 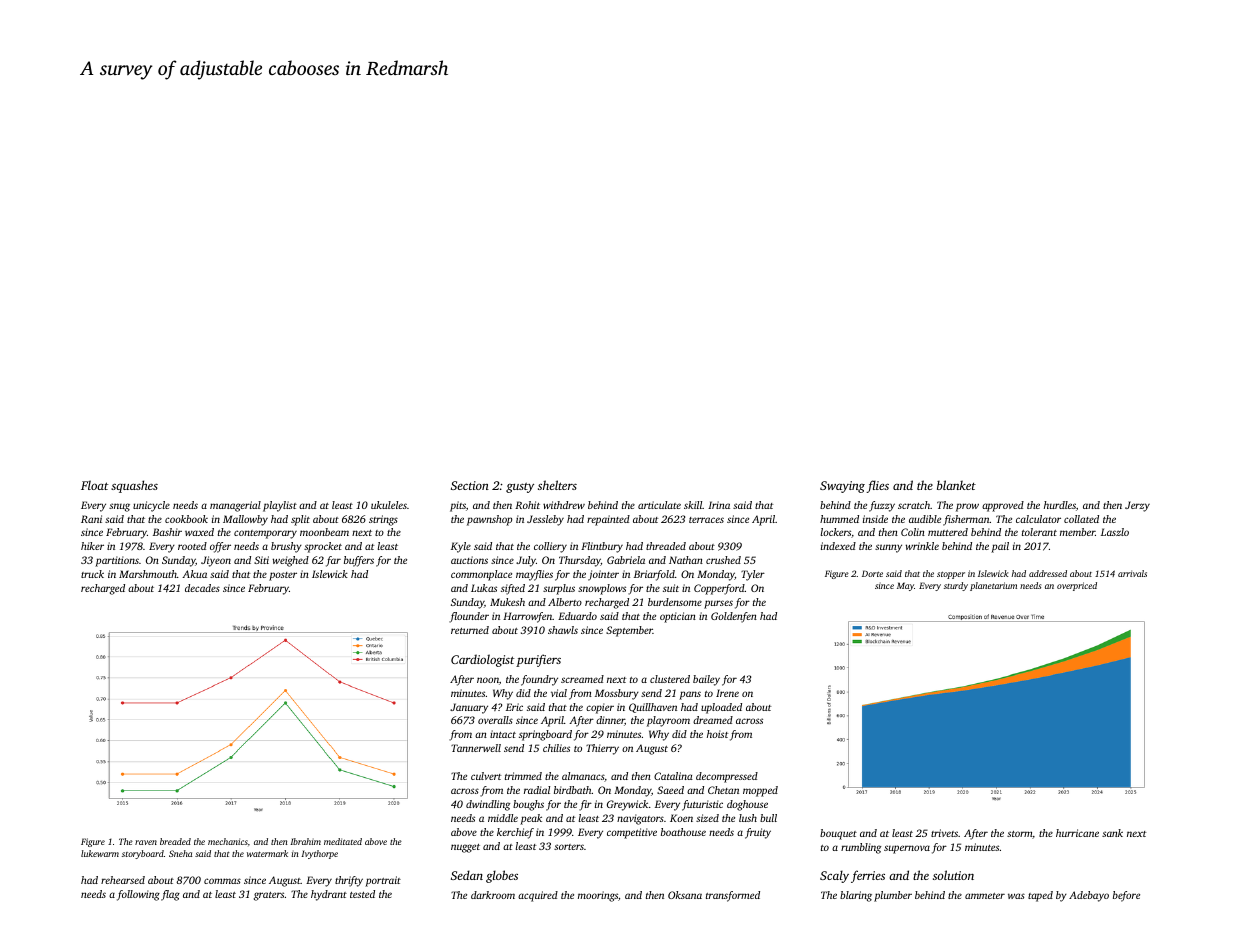 What do you see at coordinates (953, 875) in the image?
I see `solution` at bounding box center [953, 875].
